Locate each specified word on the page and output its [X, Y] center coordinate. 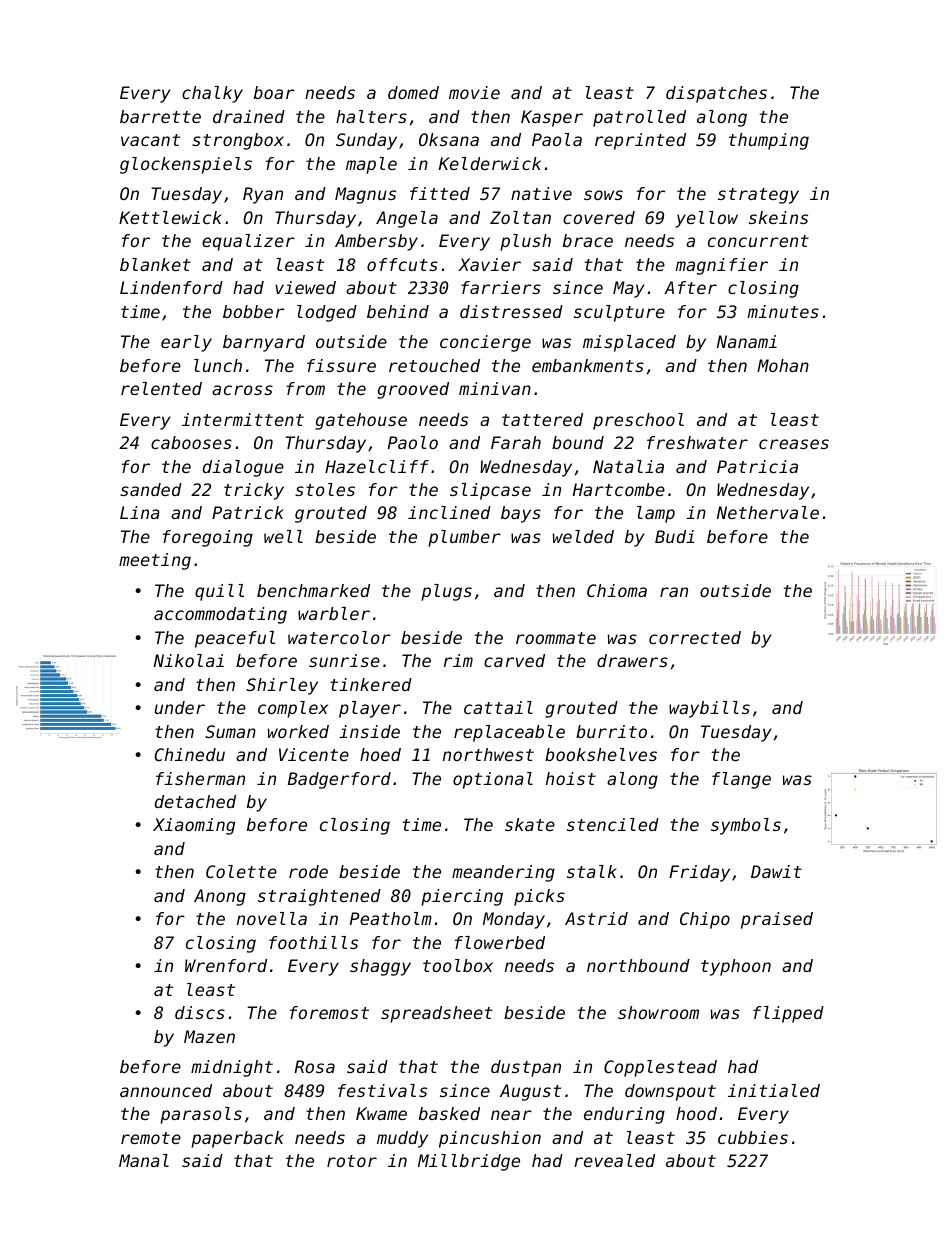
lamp [656, 514]
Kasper [552, 118]
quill [219, 592]
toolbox [458, 965]
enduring [624, 1115]
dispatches [716, 94]
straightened [319, 897]
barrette [160, 116]
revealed [614, 1160]
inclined [449, 512]
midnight [232, 1068]
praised [777, 920]
